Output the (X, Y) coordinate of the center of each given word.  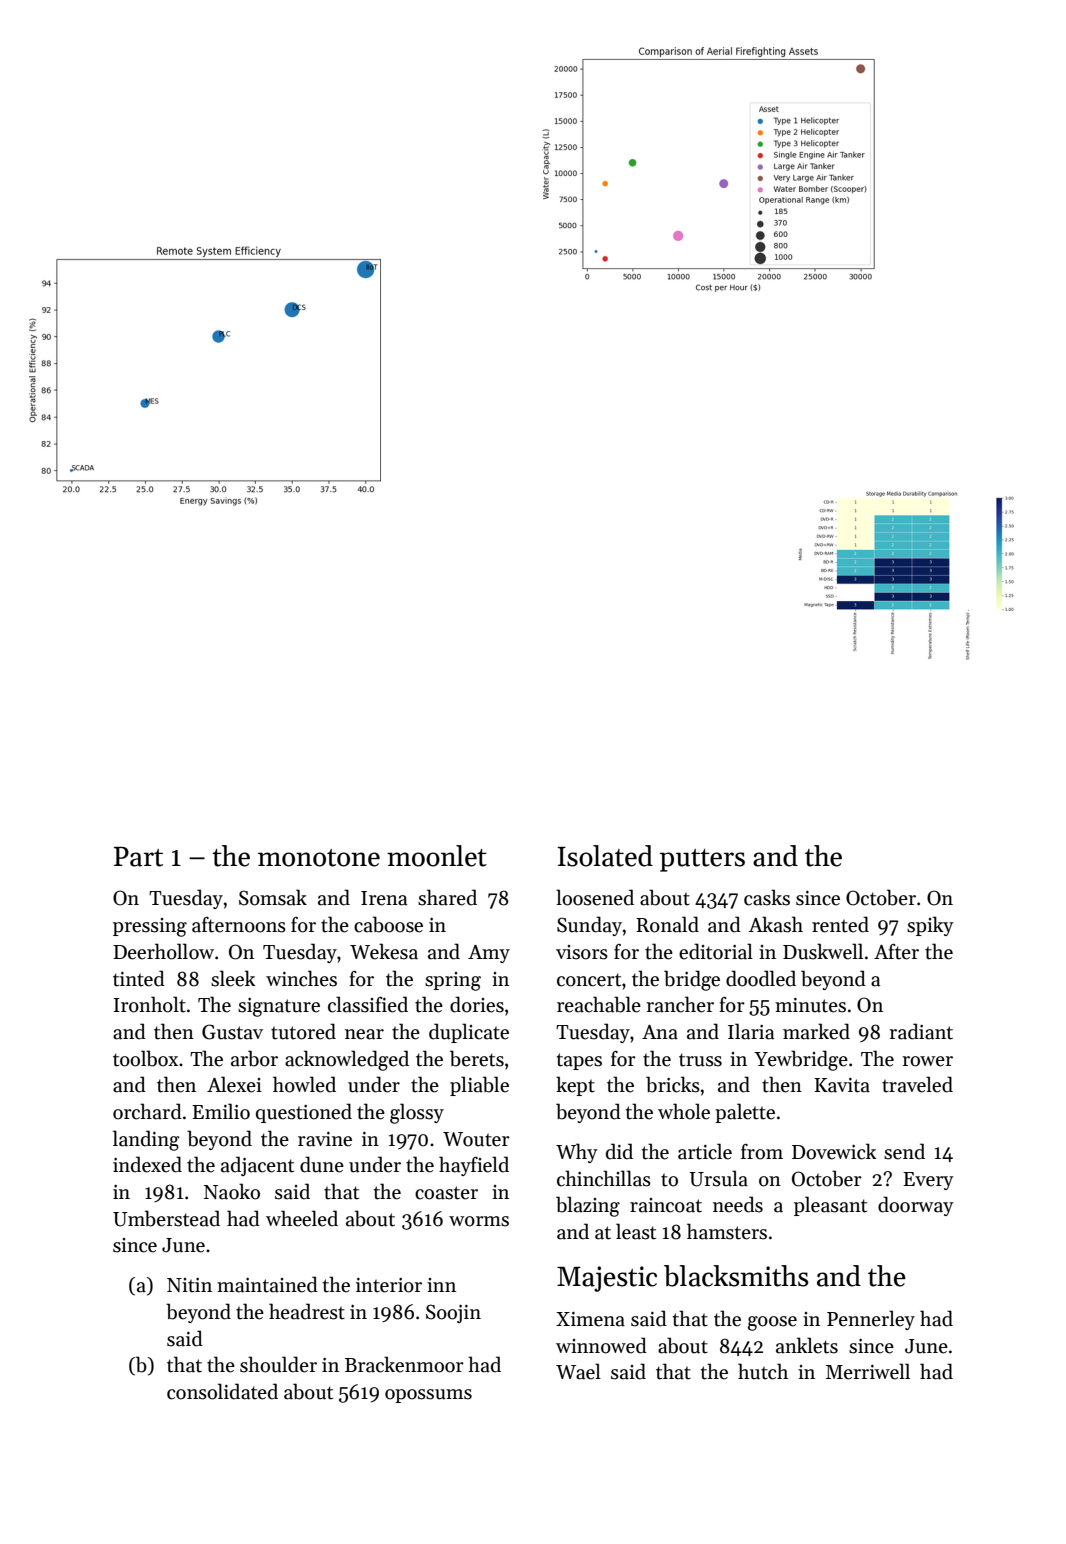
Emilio (221, 1111)
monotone (319, 858)
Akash (775, 924)
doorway (916, 1206)
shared (447, 897)
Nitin (189, 1285)
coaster (446, 1193)
